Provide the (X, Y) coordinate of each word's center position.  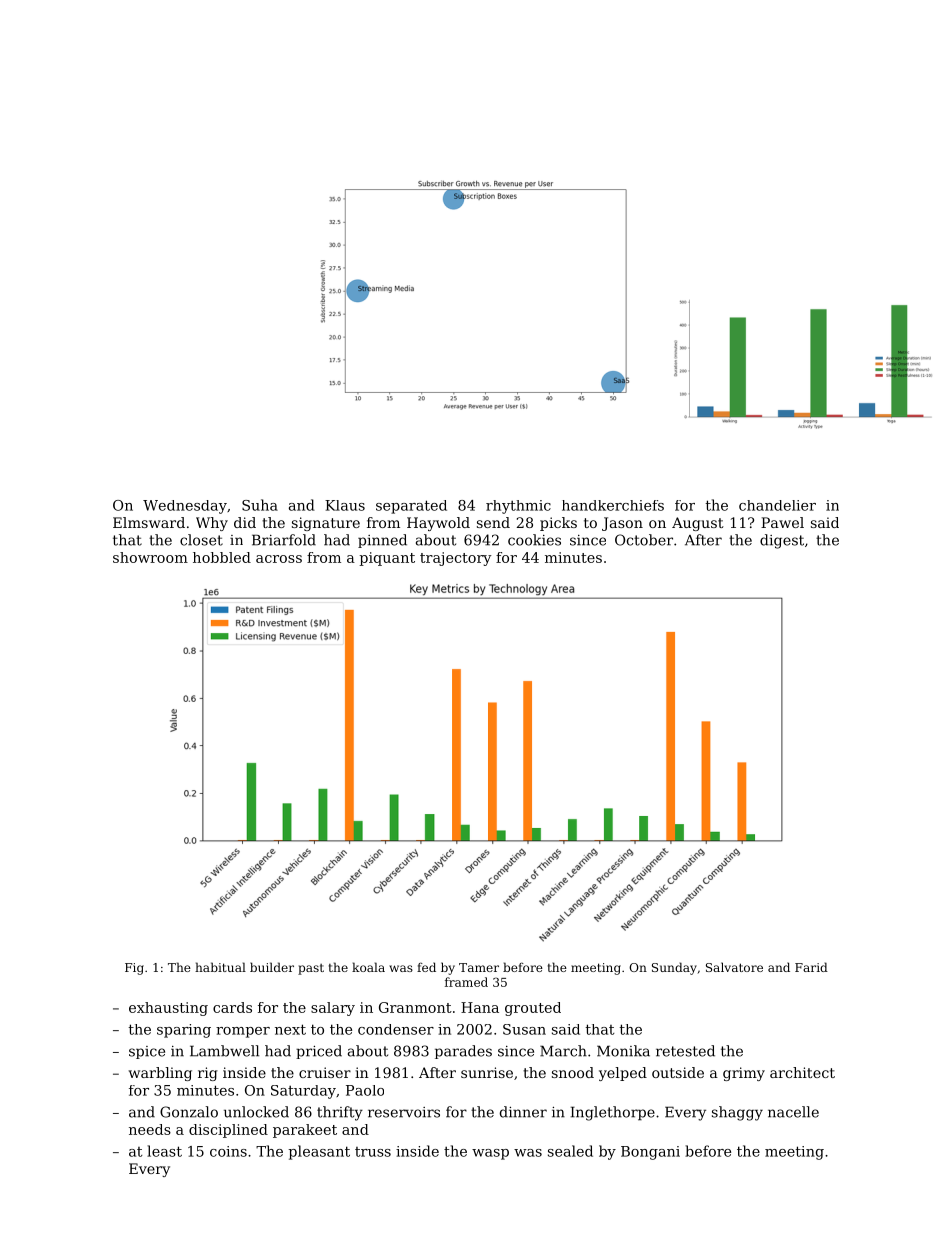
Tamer (479, 967)
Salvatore (734, 967)
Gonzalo (189, 1112)
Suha (260, 505)
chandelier (777, 505)
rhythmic (518, 507)
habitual (220, 967)
